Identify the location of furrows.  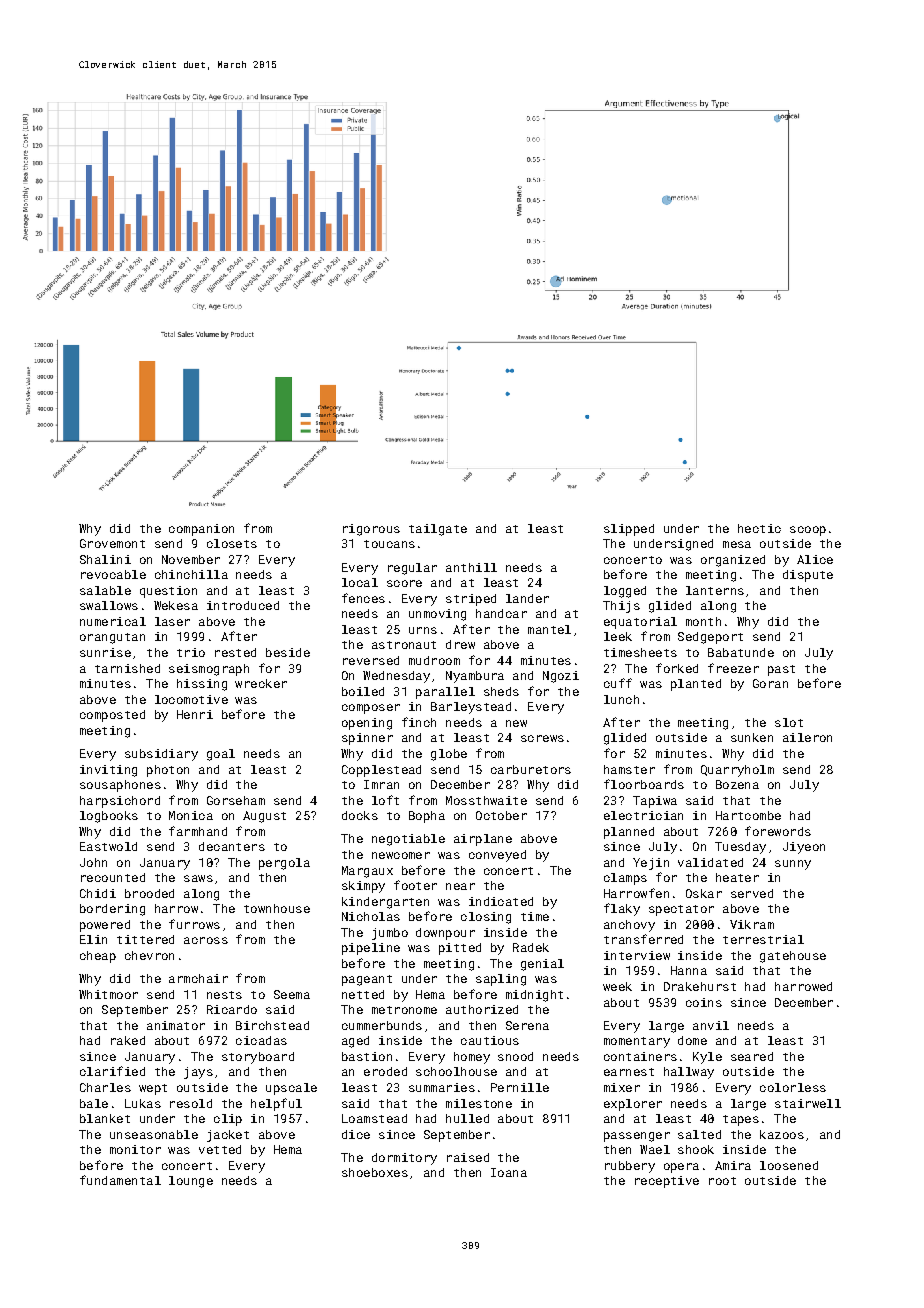
(194, 924).
